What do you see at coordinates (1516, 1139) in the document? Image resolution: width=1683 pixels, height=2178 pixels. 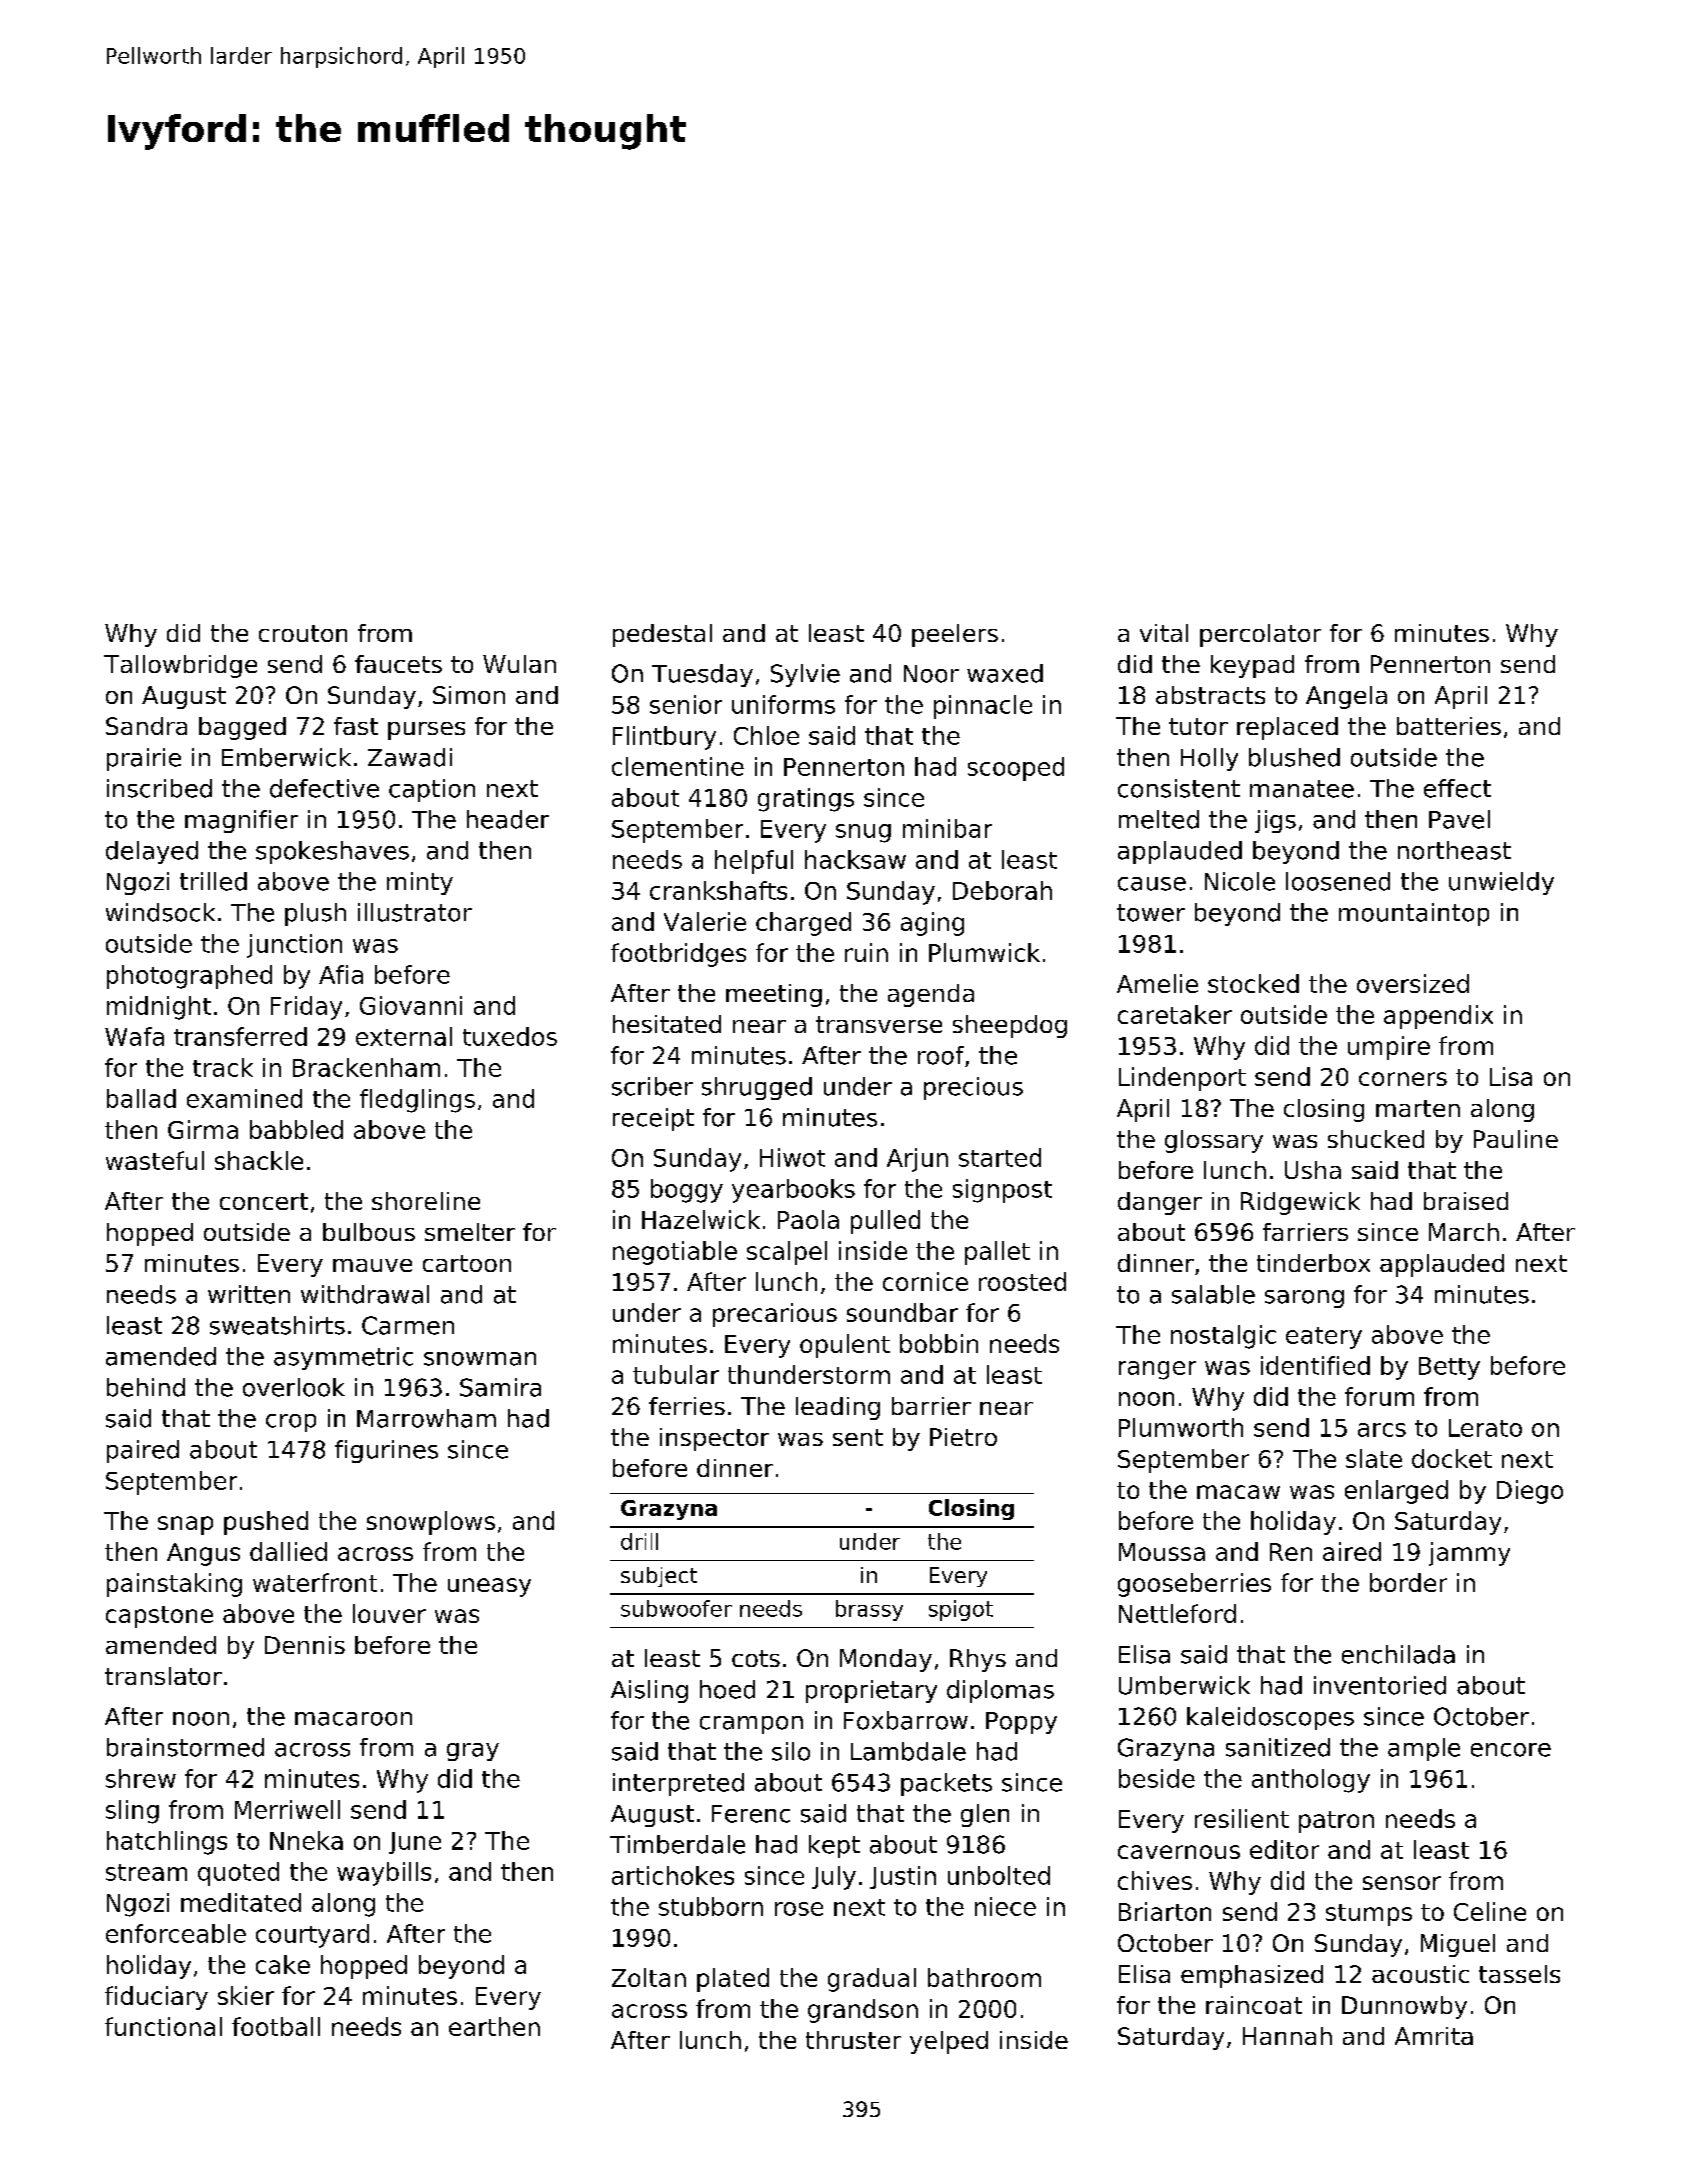 I see `Pauline` at bounding box center [1516, 1139].
